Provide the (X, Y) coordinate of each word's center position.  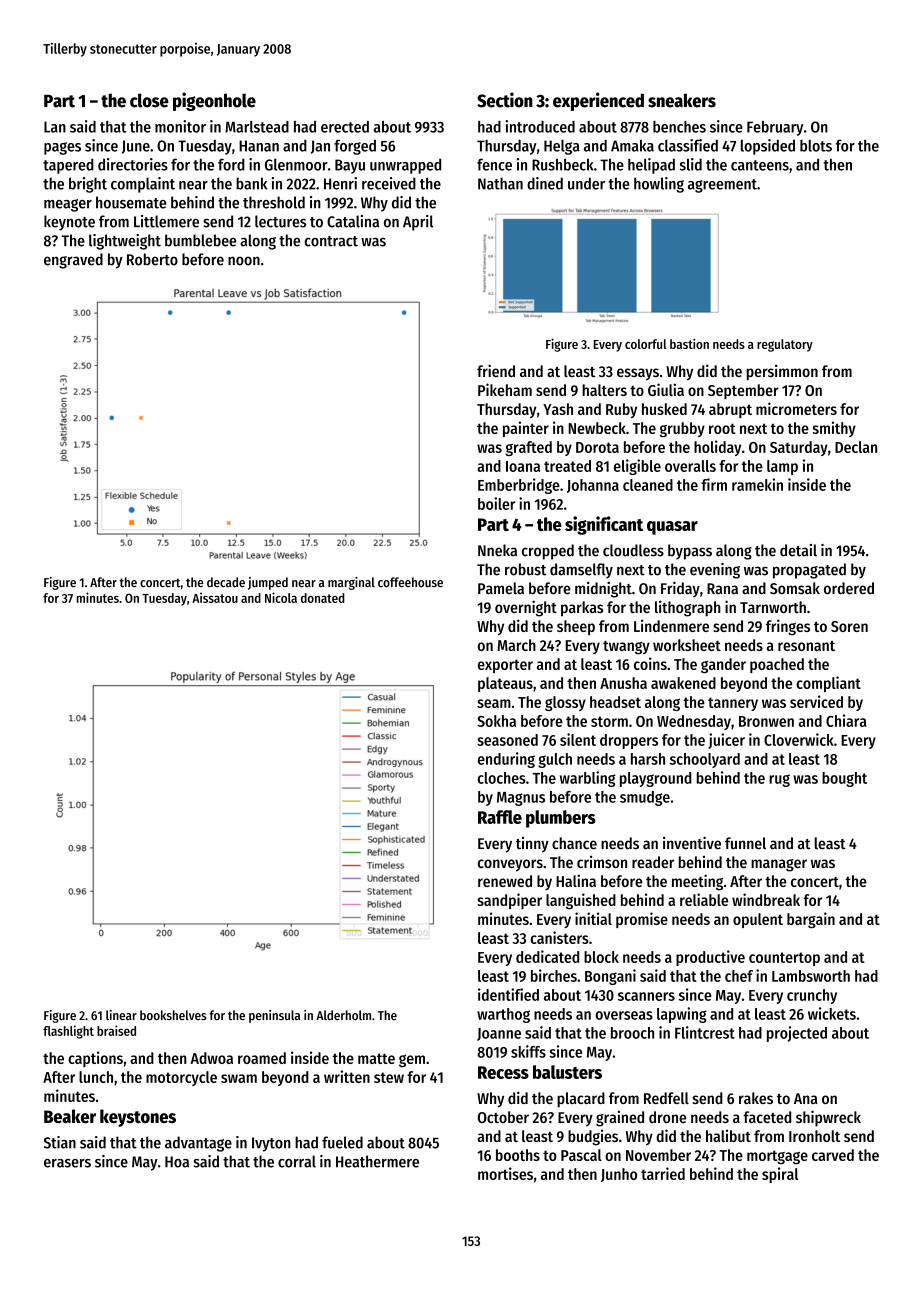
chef (739, 976)
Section (505, 100)
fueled (342, 1142)
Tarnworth (773, 607)
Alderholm (343, 1015)
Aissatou (215, 597)
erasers (67, 1163)
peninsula (274, 1016)
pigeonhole (214, 101)
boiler (496, 503)
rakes (756, 1098)
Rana (722, 589)
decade (226, 582)
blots (816, 146)
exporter (505, 666)
